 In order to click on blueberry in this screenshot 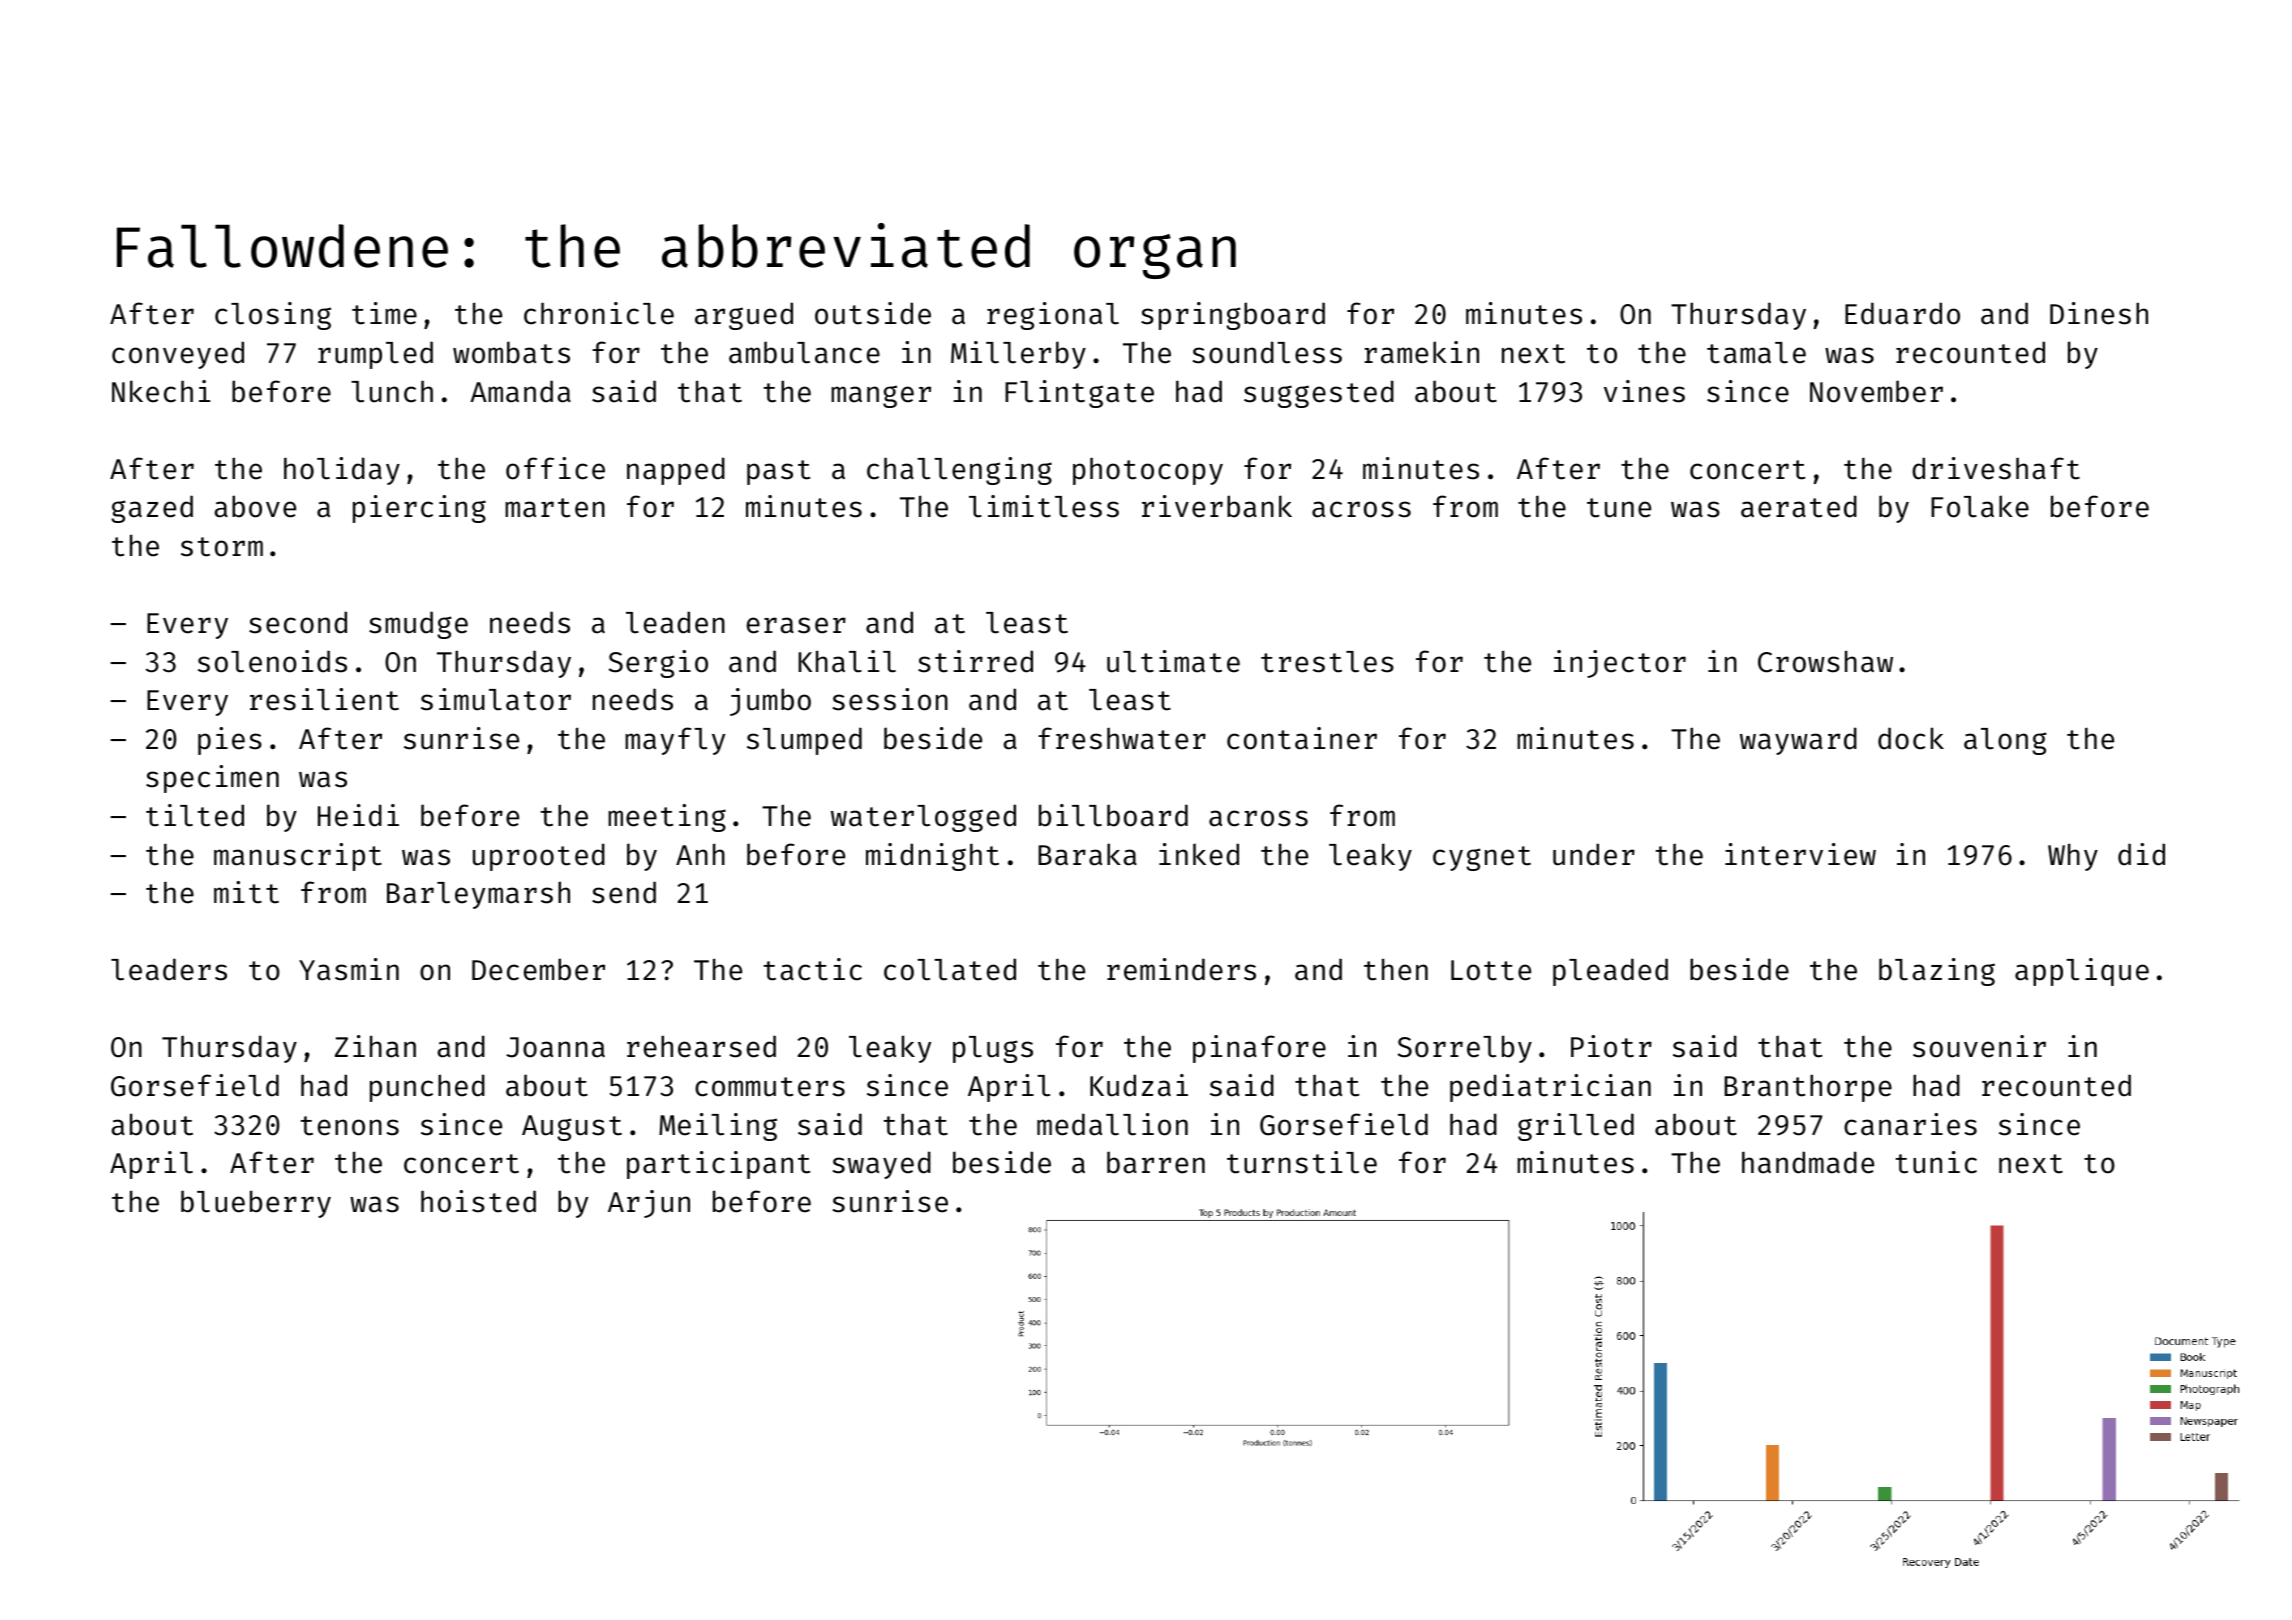, I will do `click(256, 1204)`.
